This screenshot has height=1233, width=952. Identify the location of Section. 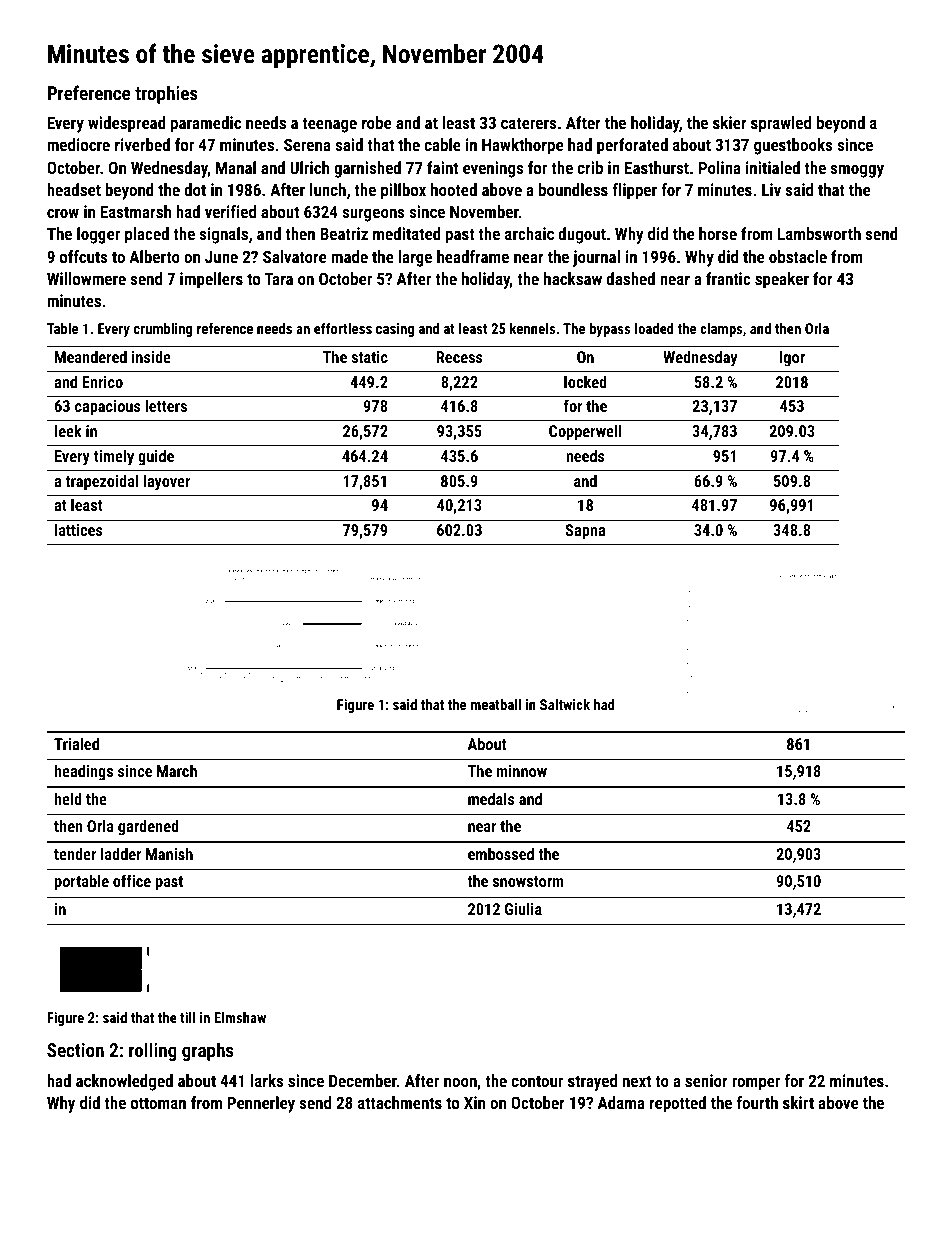
(75, 1050).
